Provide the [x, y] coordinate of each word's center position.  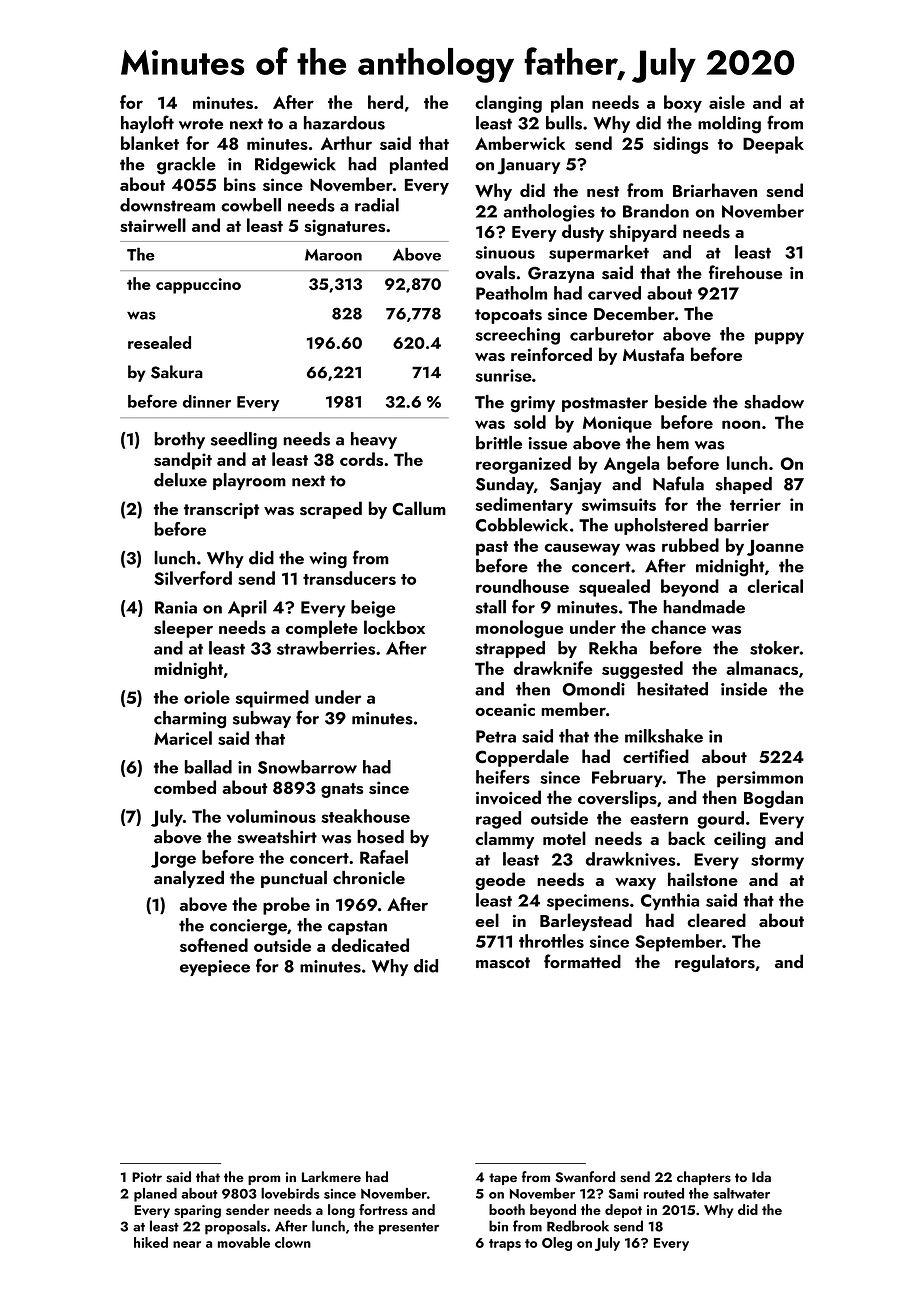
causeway [582, 549]
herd [385, 102]
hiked [151, 1242]
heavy [374, 440]
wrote [201, 124]
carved [614, 293]
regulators [715, 963]
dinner [207, 401]
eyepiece [215, 968]
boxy [683, 104]
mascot [503, 963]
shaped [744, 485]
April [247, 608]
